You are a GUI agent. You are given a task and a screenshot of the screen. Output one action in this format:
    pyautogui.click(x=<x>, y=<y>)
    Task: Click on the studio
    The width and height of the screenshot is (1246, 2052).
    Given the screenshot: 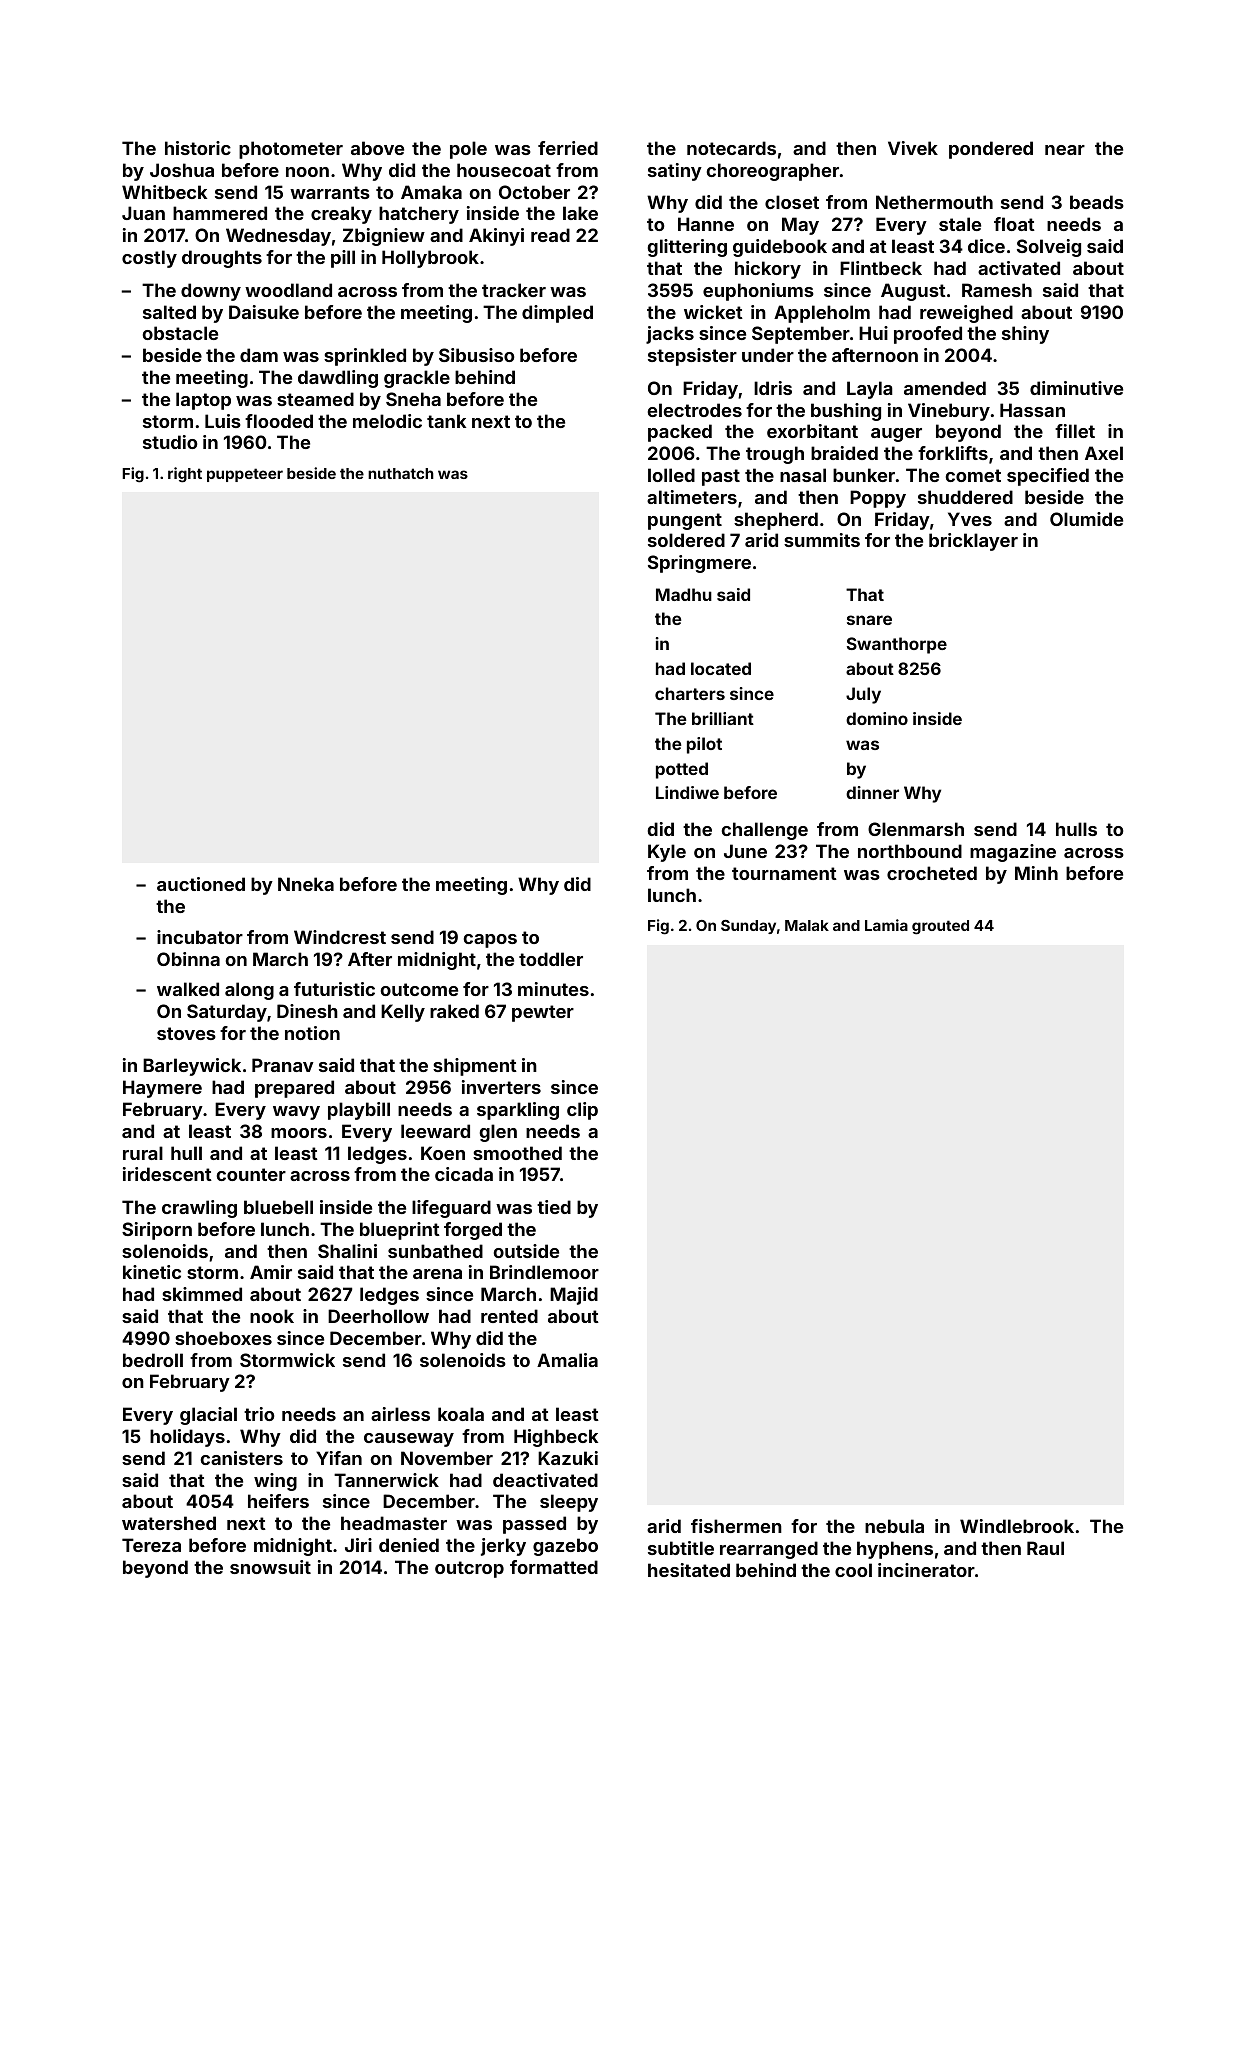 What is the action you would take?
    pyautogui.click(x=170, y=442)
